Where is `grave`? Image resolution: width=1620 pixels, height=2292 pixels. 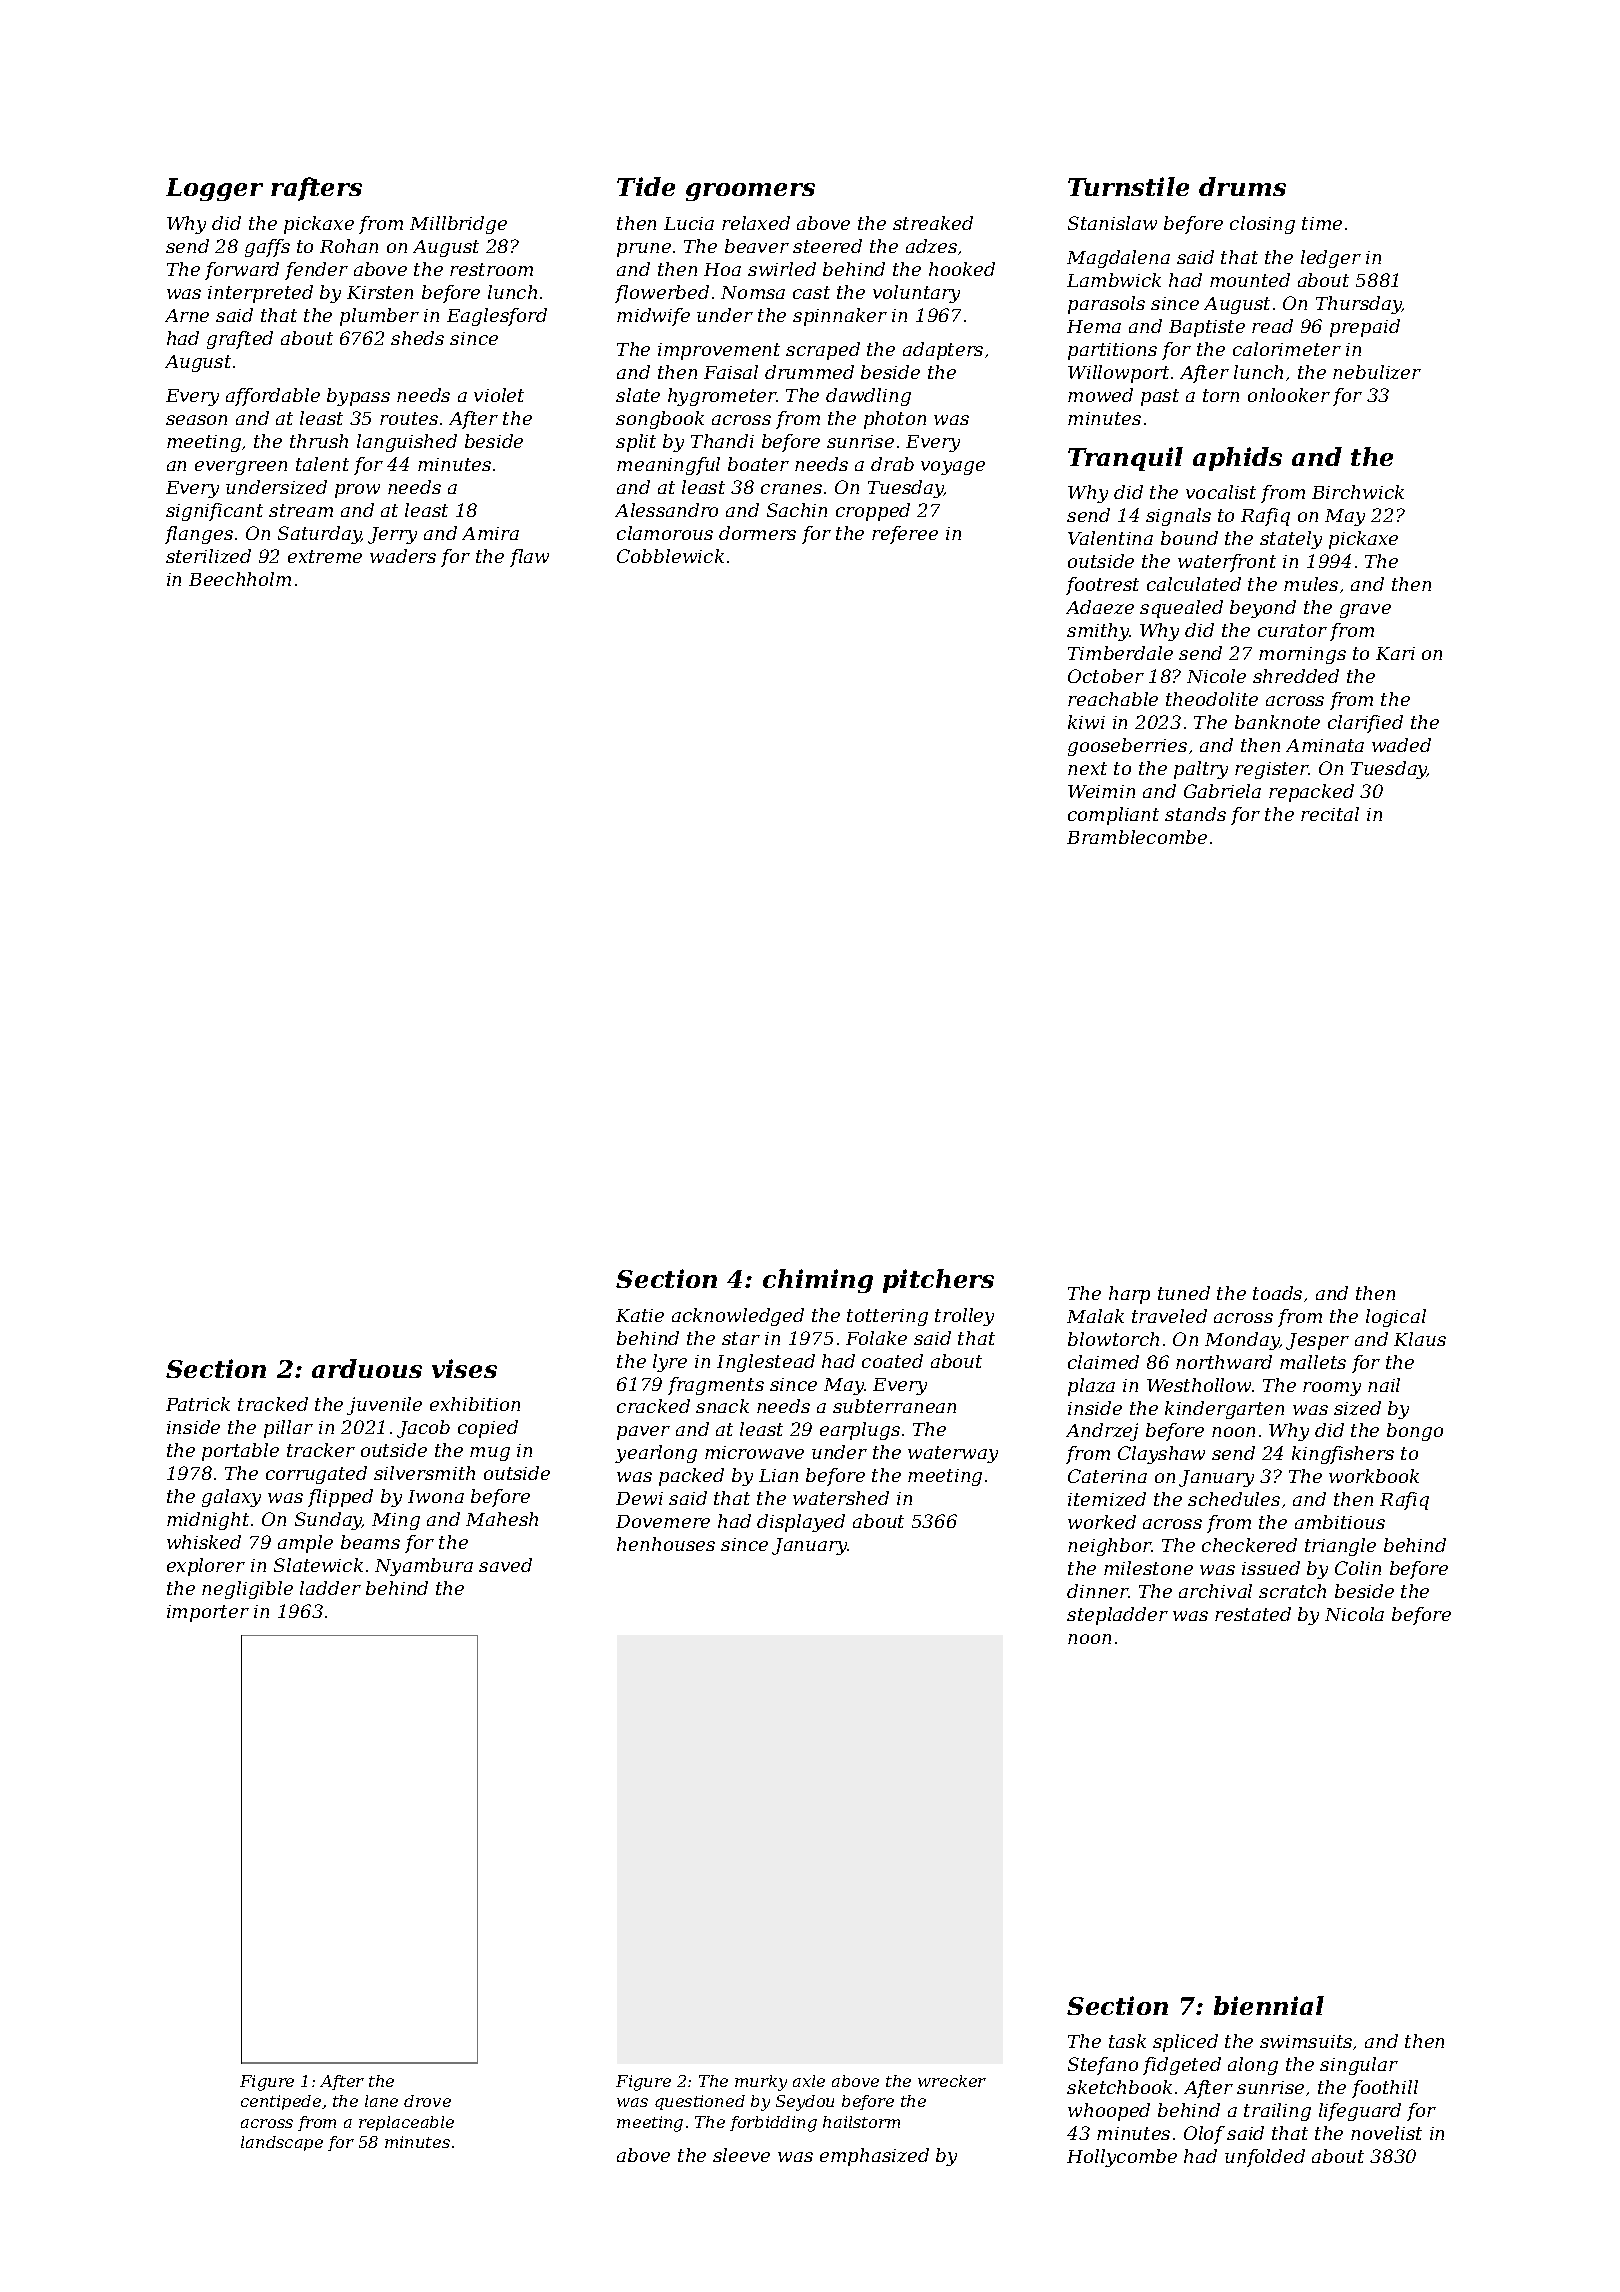 grave is located at coordinates (1365, 611).
